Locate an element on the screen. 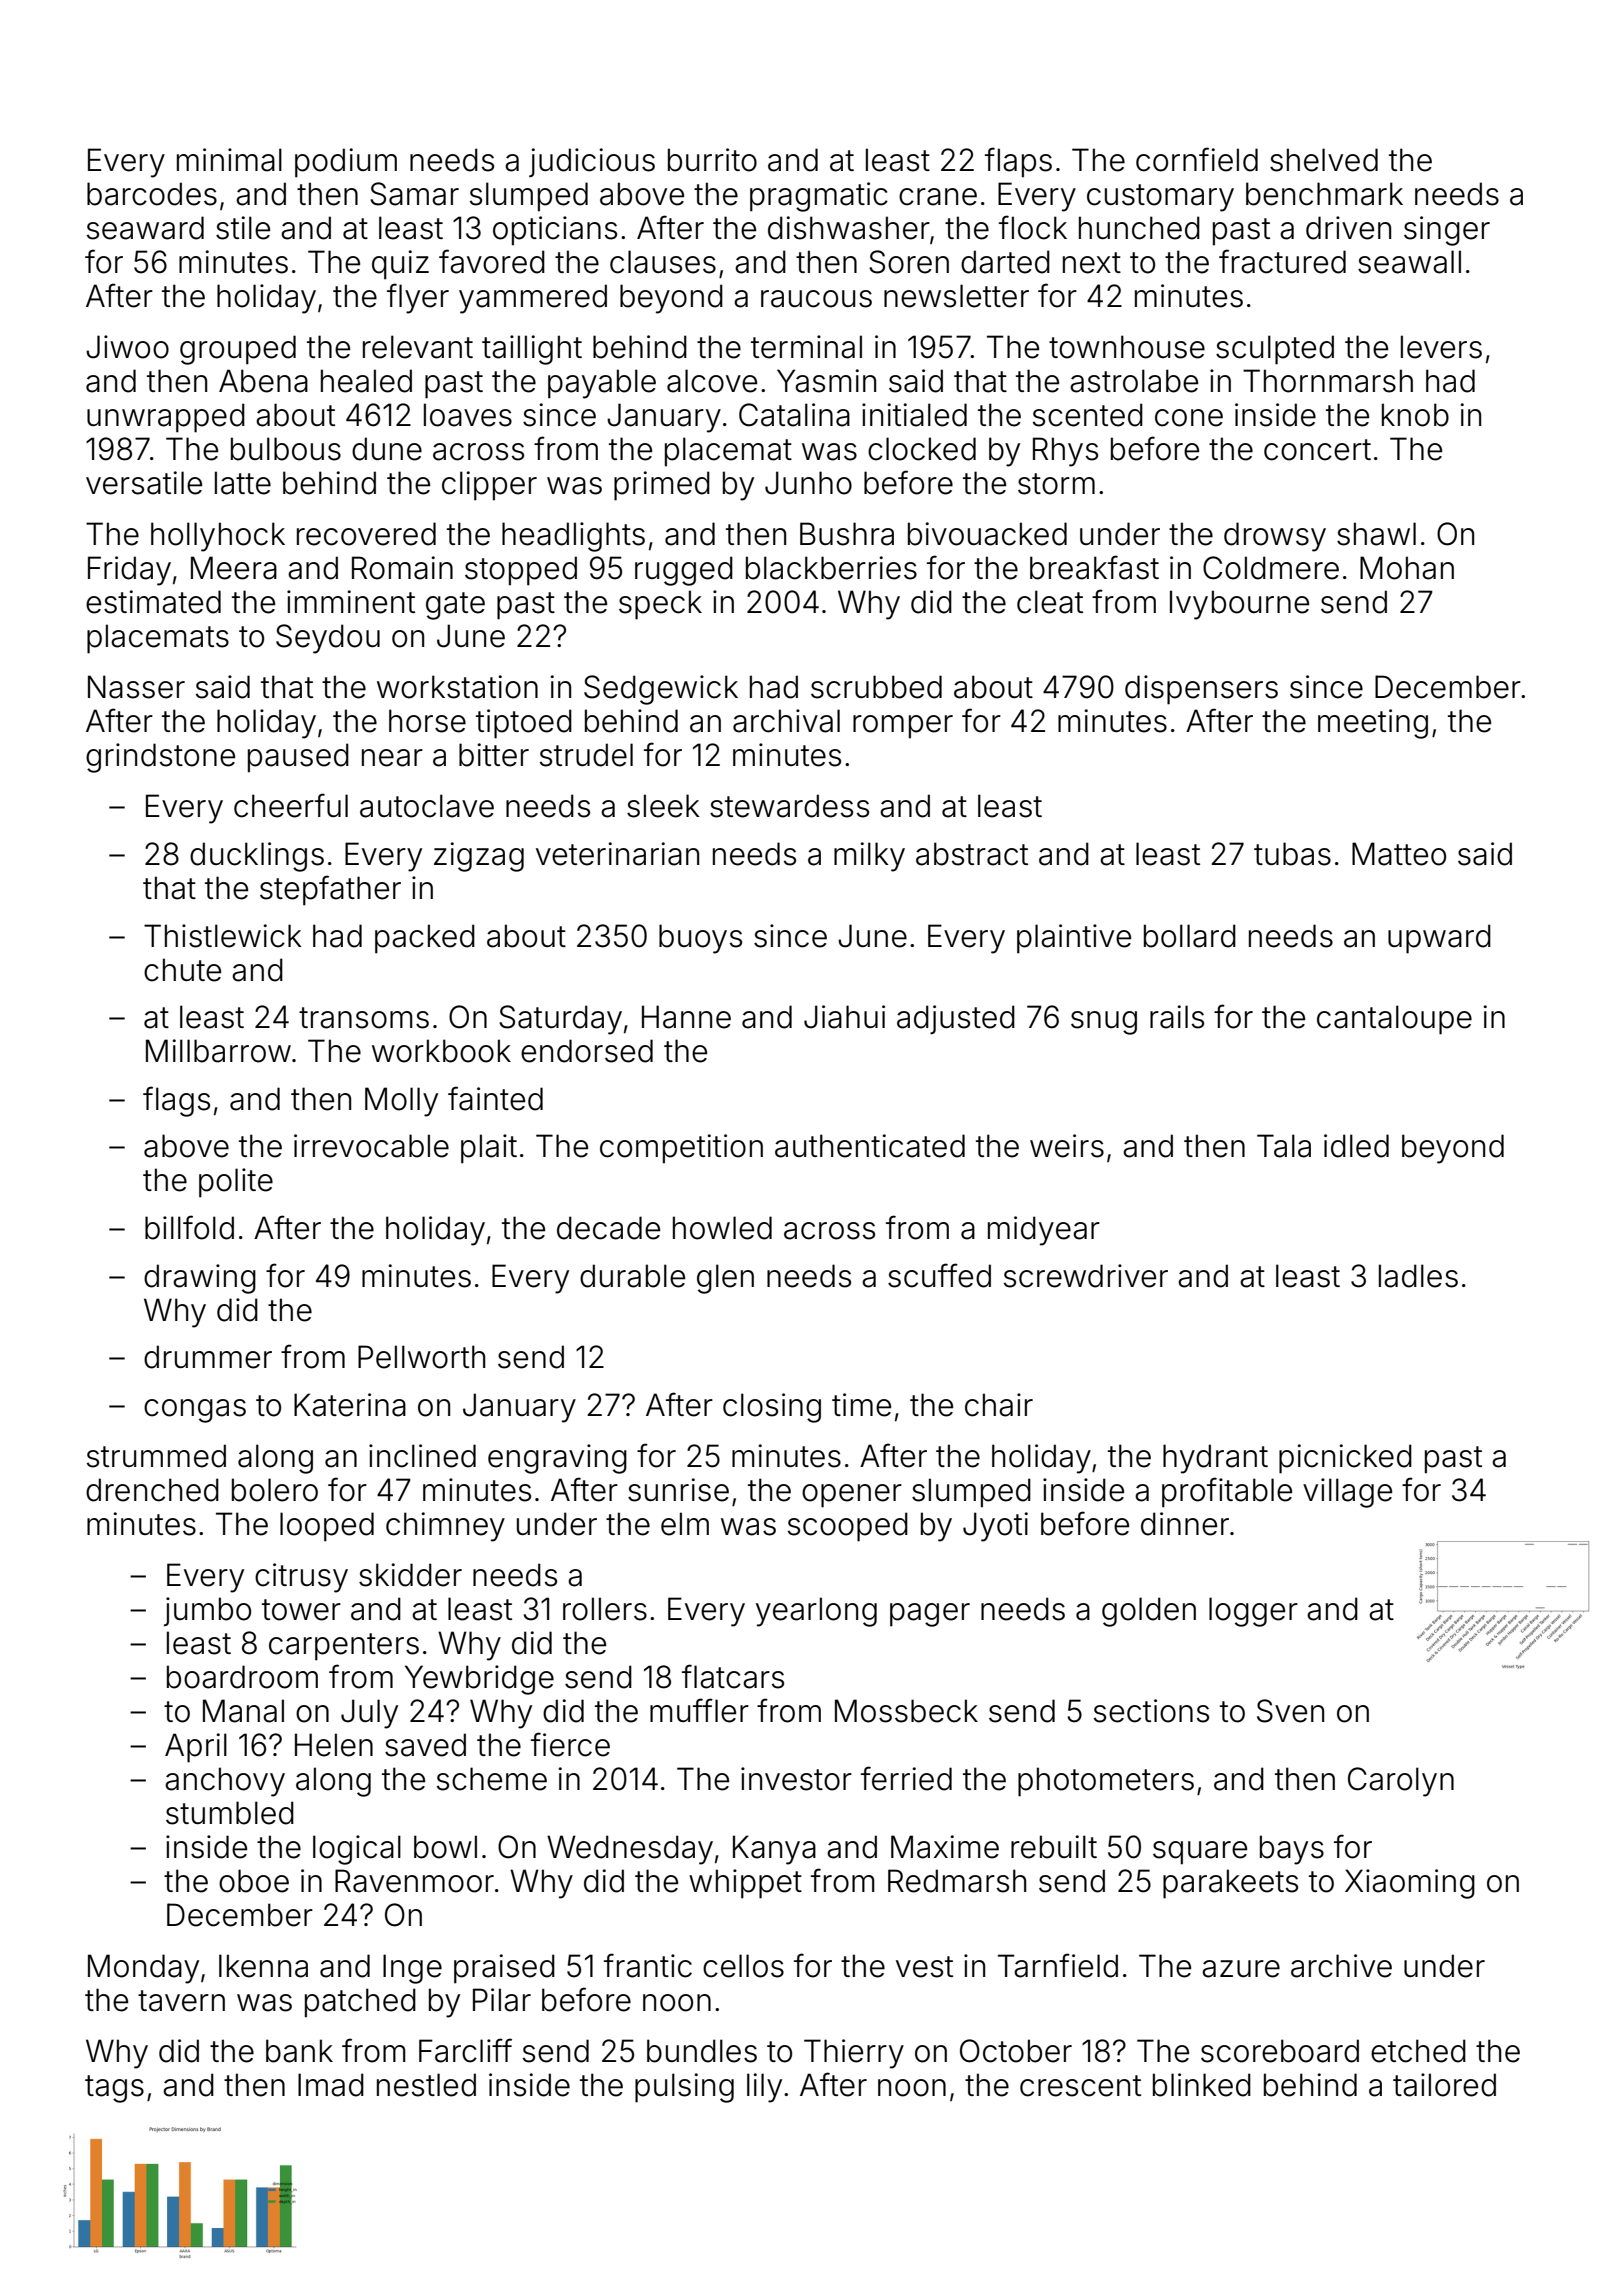 The height and width of the screenshot is (2292, 1620). shelved is located at coordinates (1324, 160).
